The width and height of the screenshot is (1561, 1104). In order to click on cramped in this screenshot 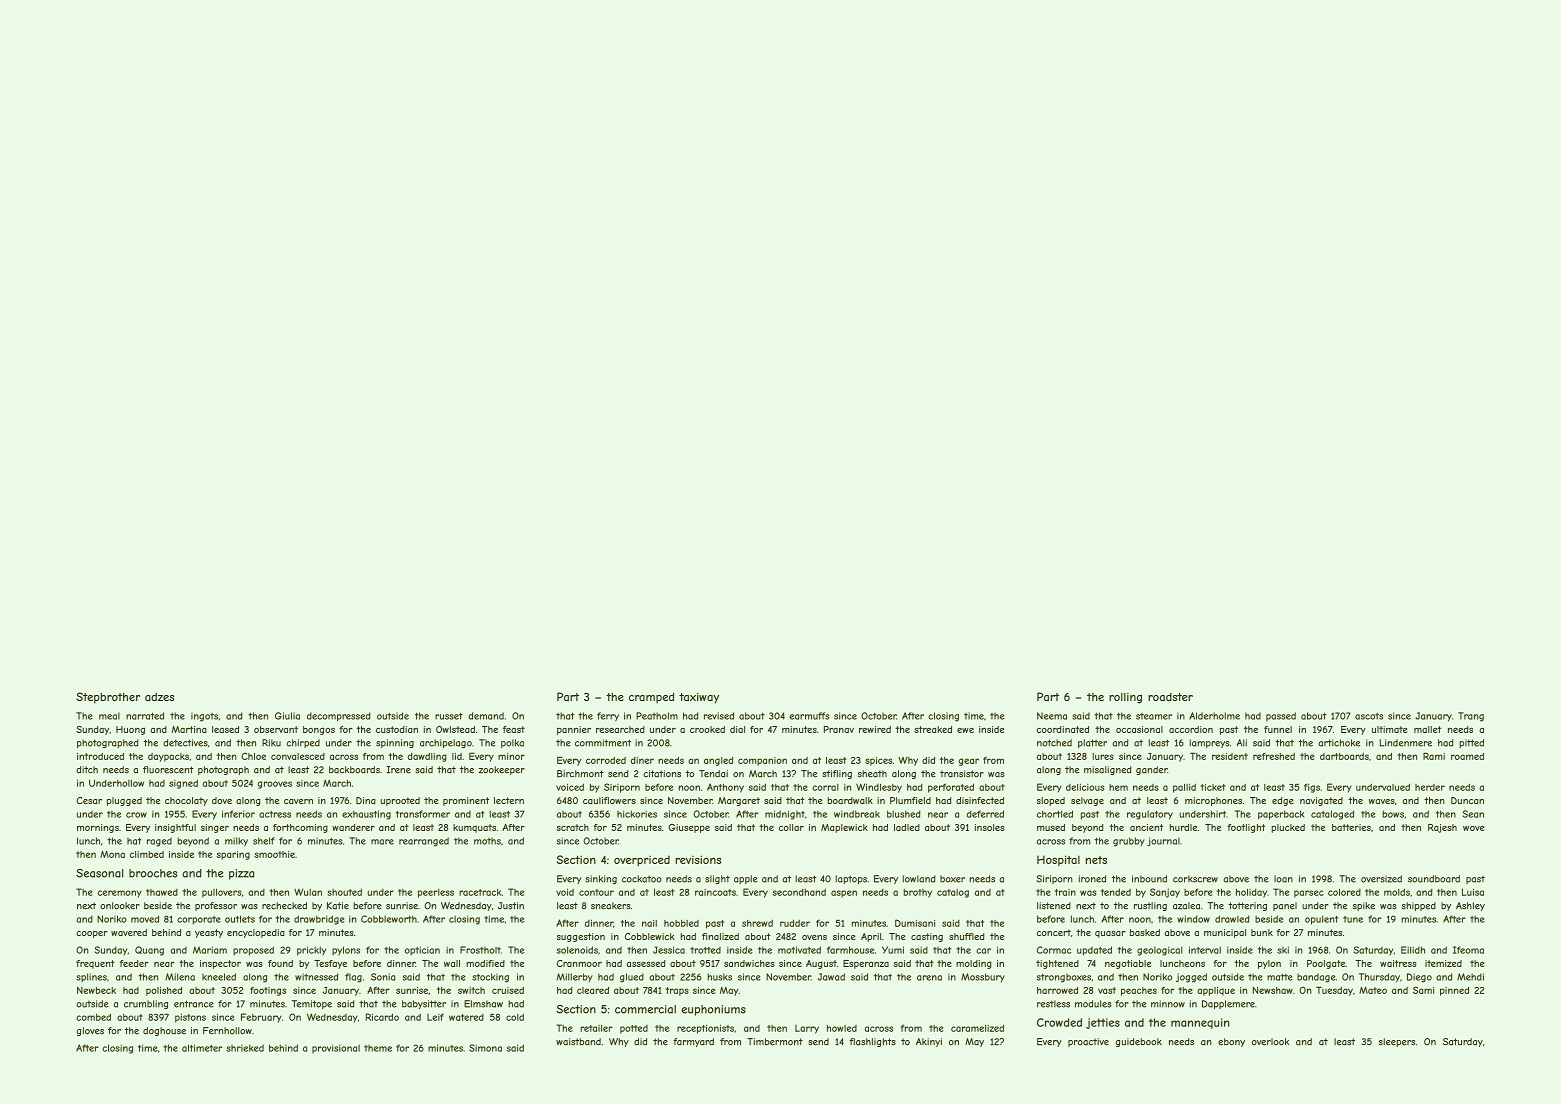, I will do `click(651, 697)`.
